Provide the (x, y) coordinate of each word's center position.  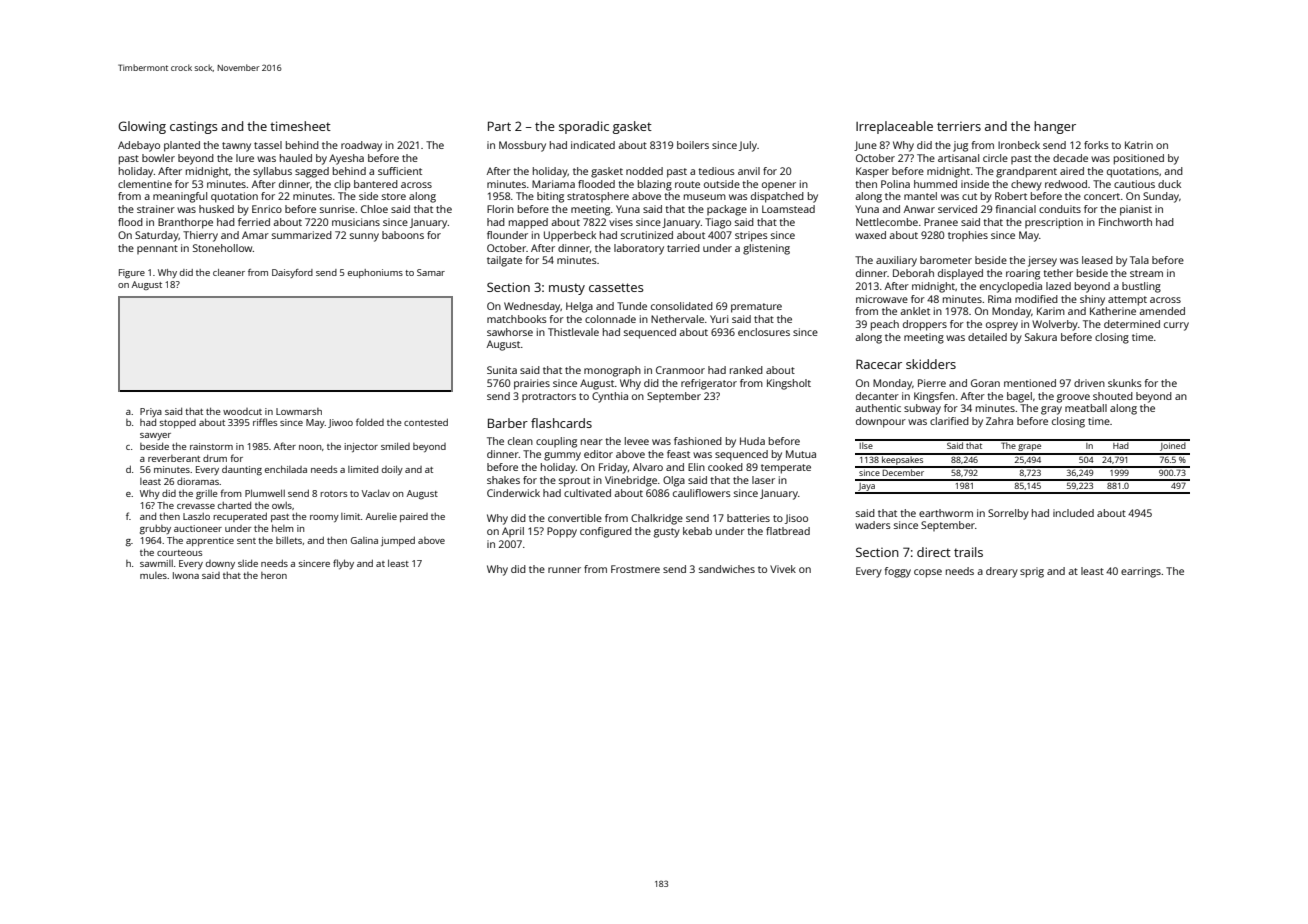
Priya (151, 412)
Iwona (186, 575)
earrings (1141, 572)
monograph (612, 371)
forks (1096, 145)
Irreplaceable (894, 127)
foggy (898, 572)
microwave (882, 299)
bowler (158, 158)
